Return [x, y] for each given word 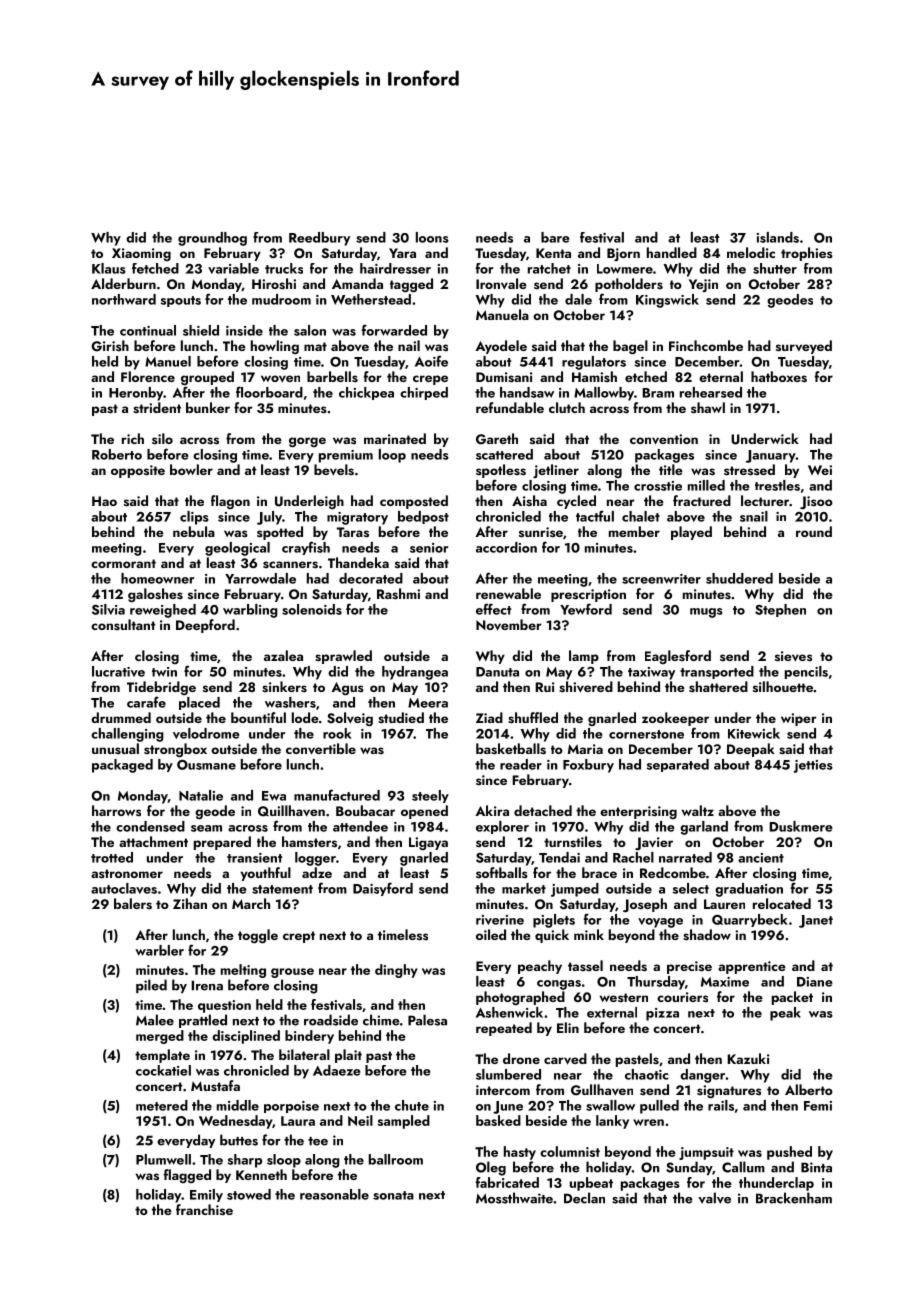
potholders [629, 285]
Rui [545, 687]
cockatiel [163, 1070]
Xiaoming [141, 254]
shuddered [739, 578]
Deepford [205, 626]
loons [432, 237]
